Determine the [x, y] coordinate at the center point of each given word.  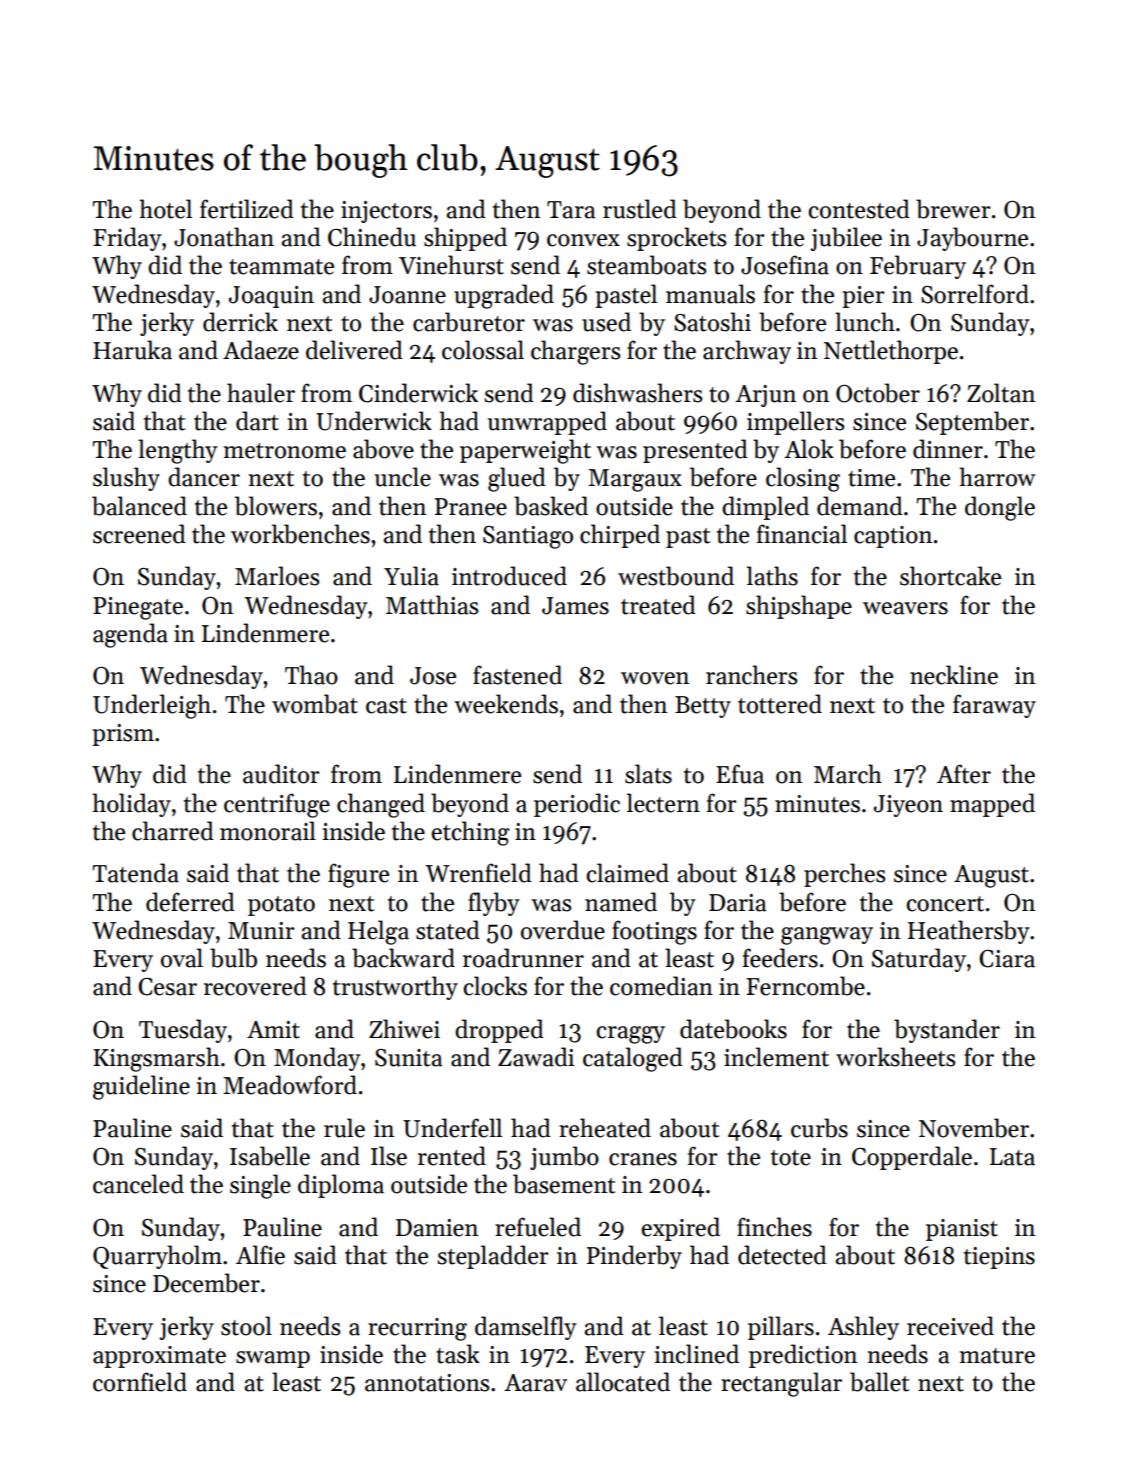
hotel [165, 209]
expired [680, 1229]
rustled [640, 209]
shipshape [799, 607]
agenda [130, 635]
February [918, 267]
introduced [509, 576]
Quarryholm [157, 1257]
